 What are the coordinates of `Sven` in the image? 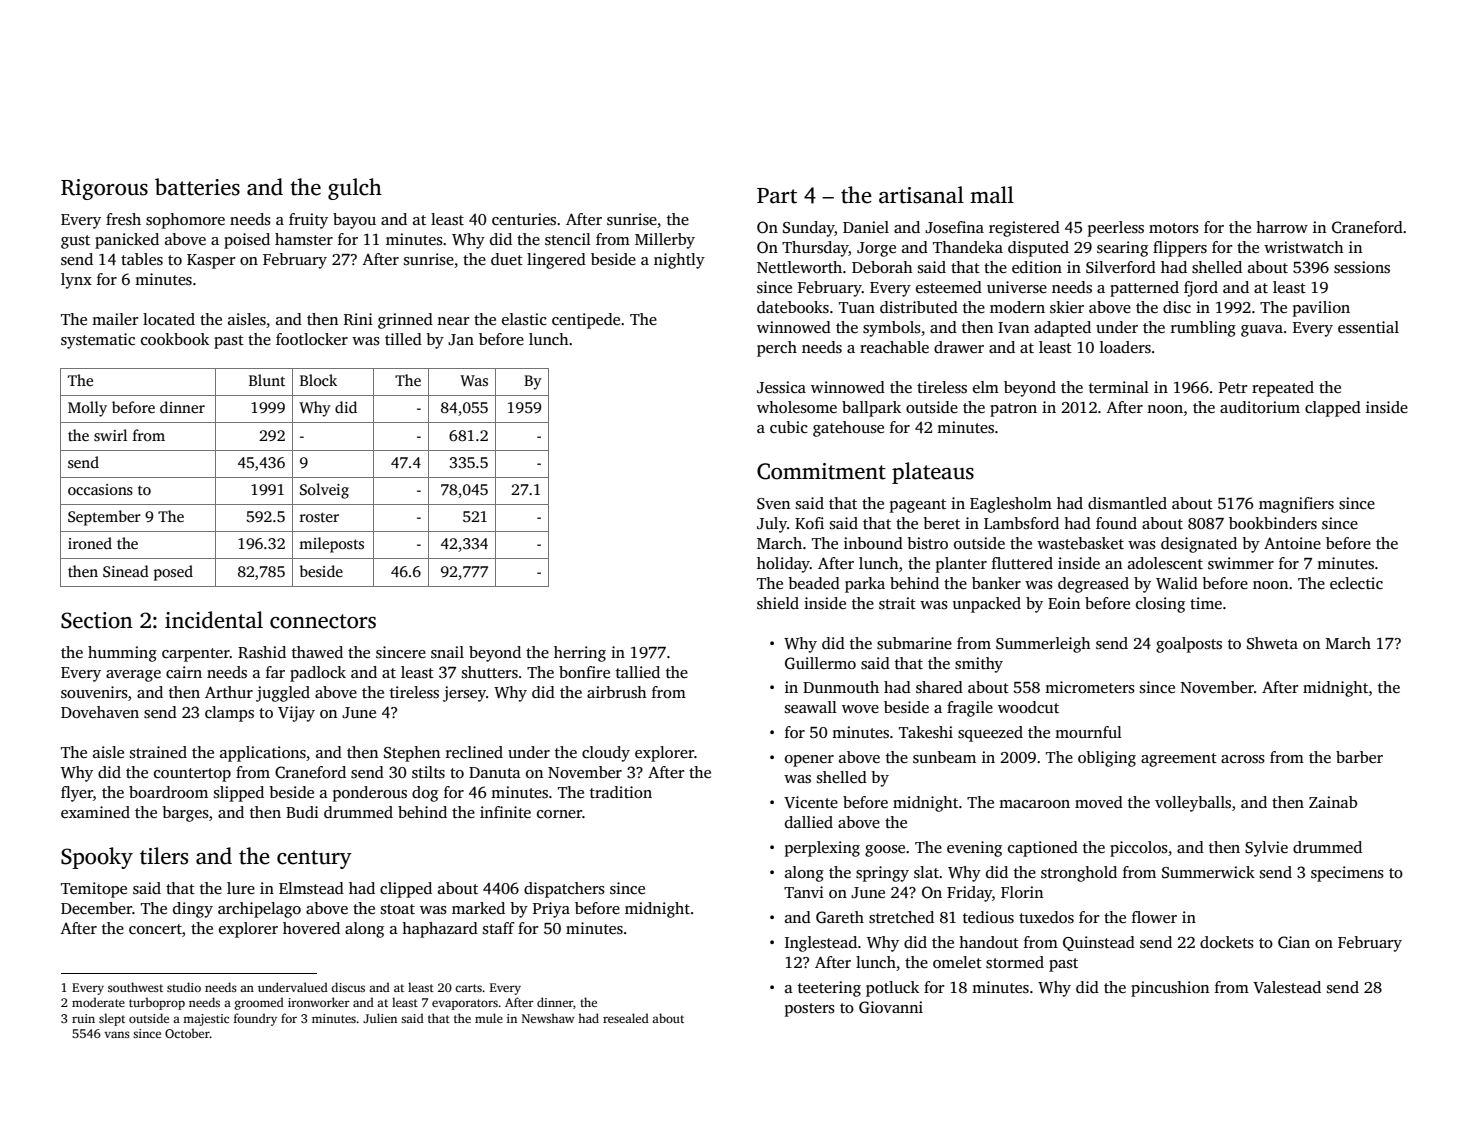 It's located at (773, 504).
